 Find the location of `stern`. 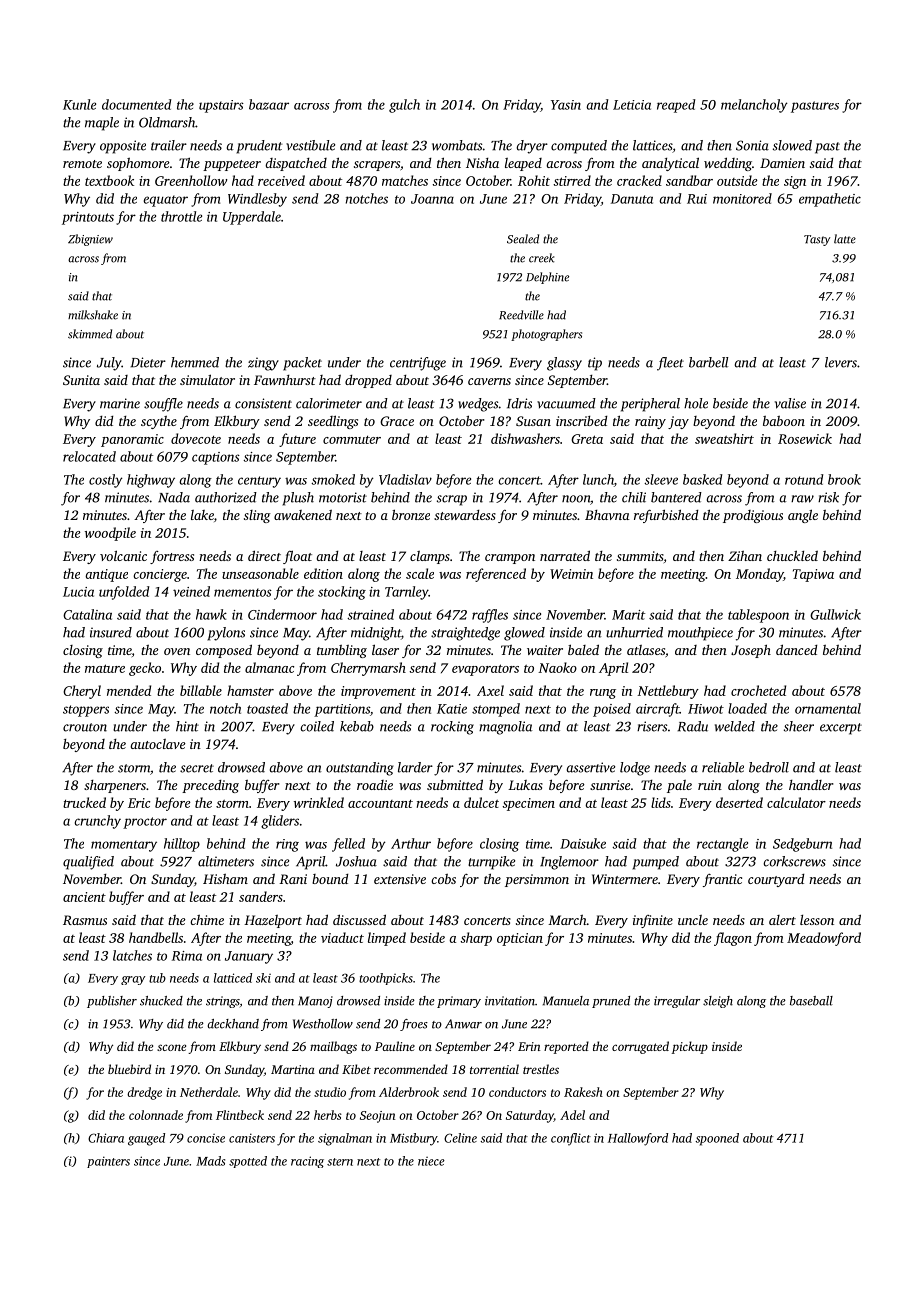

stern is located at coordinates (340, 1162).
